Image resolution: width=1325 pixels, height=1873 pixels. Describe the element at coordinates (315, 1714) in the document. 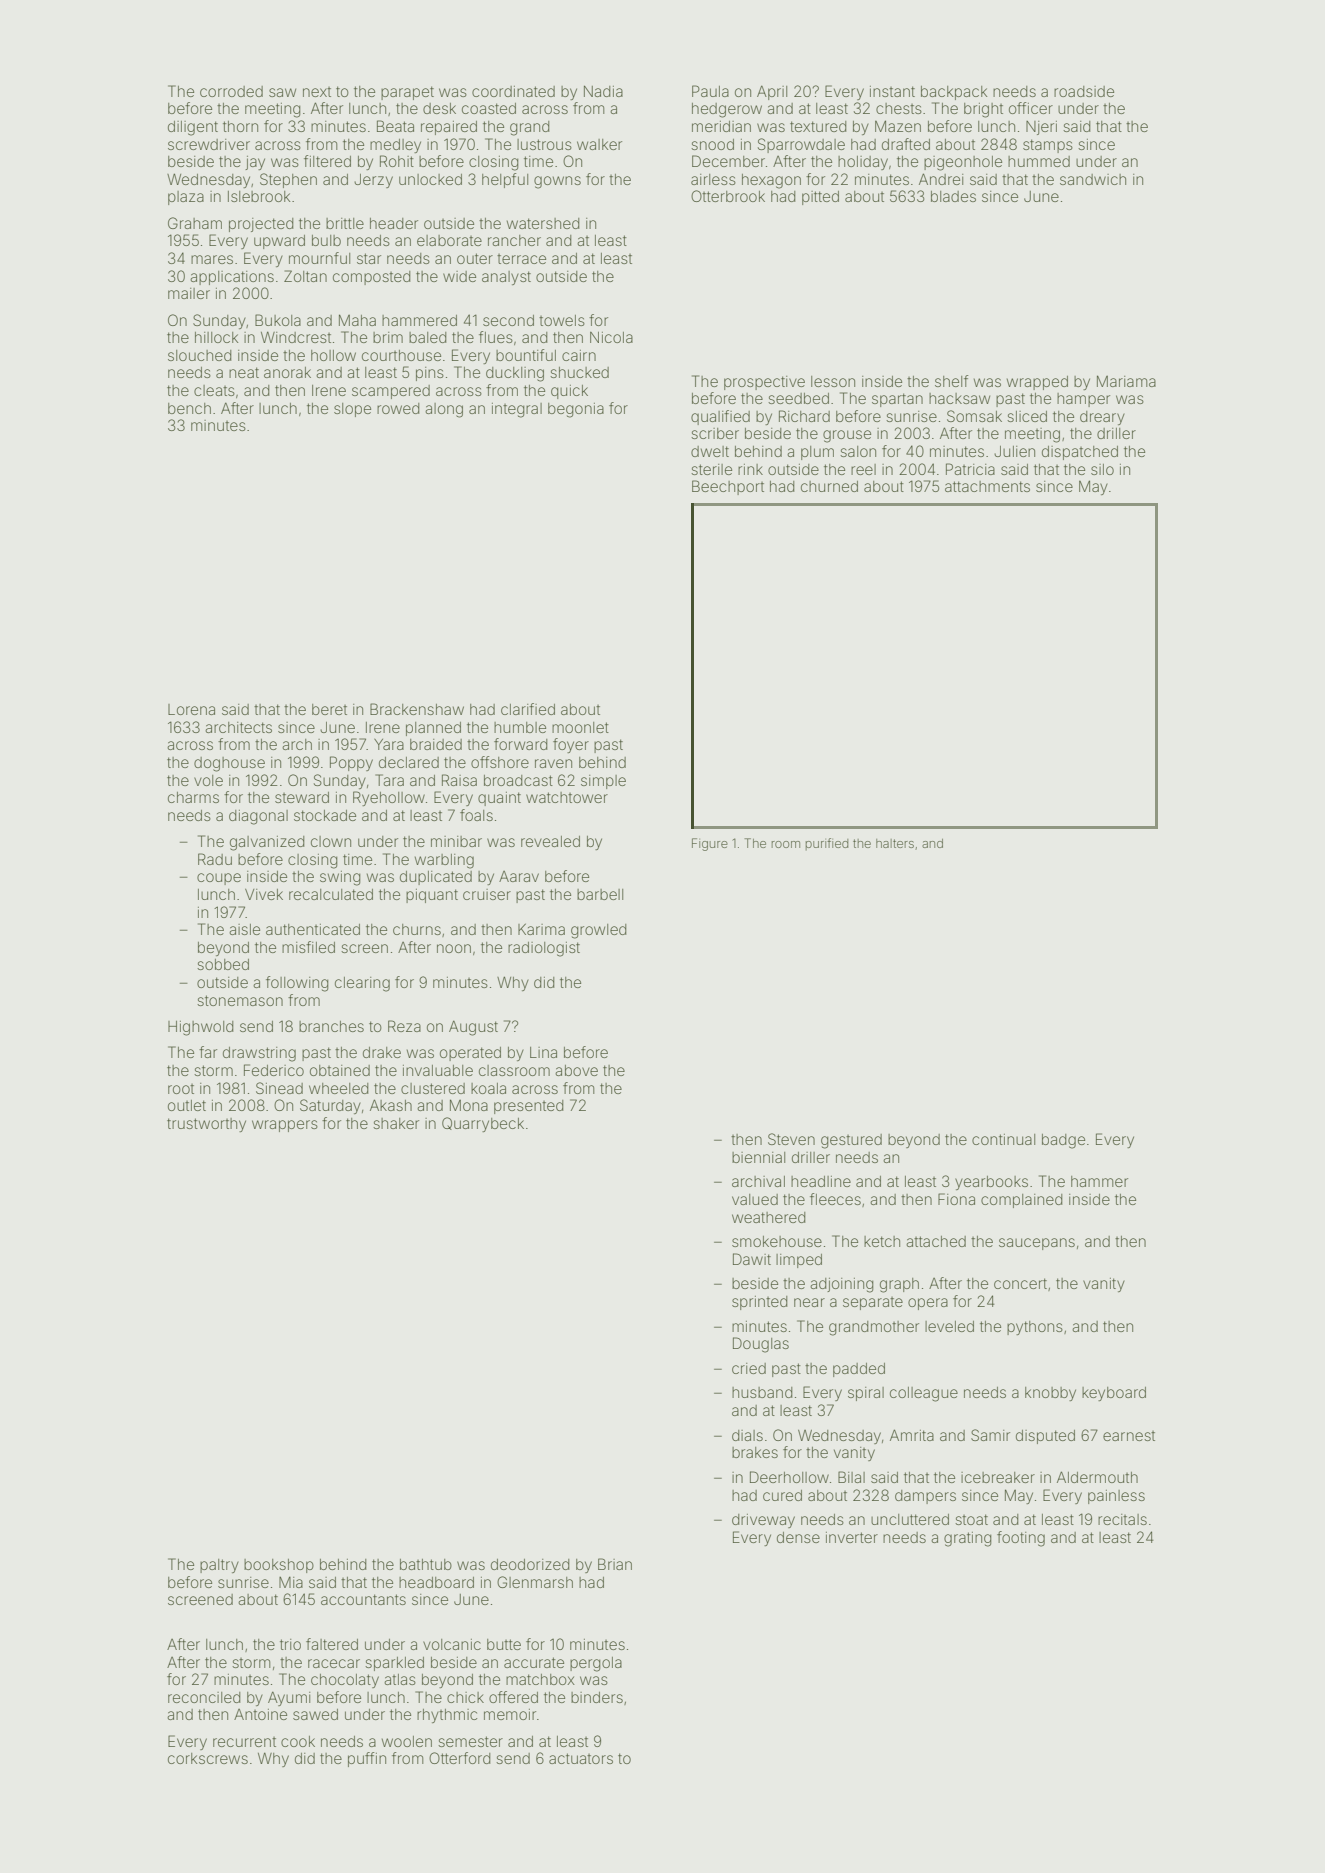

I see `sawed` at that location.
